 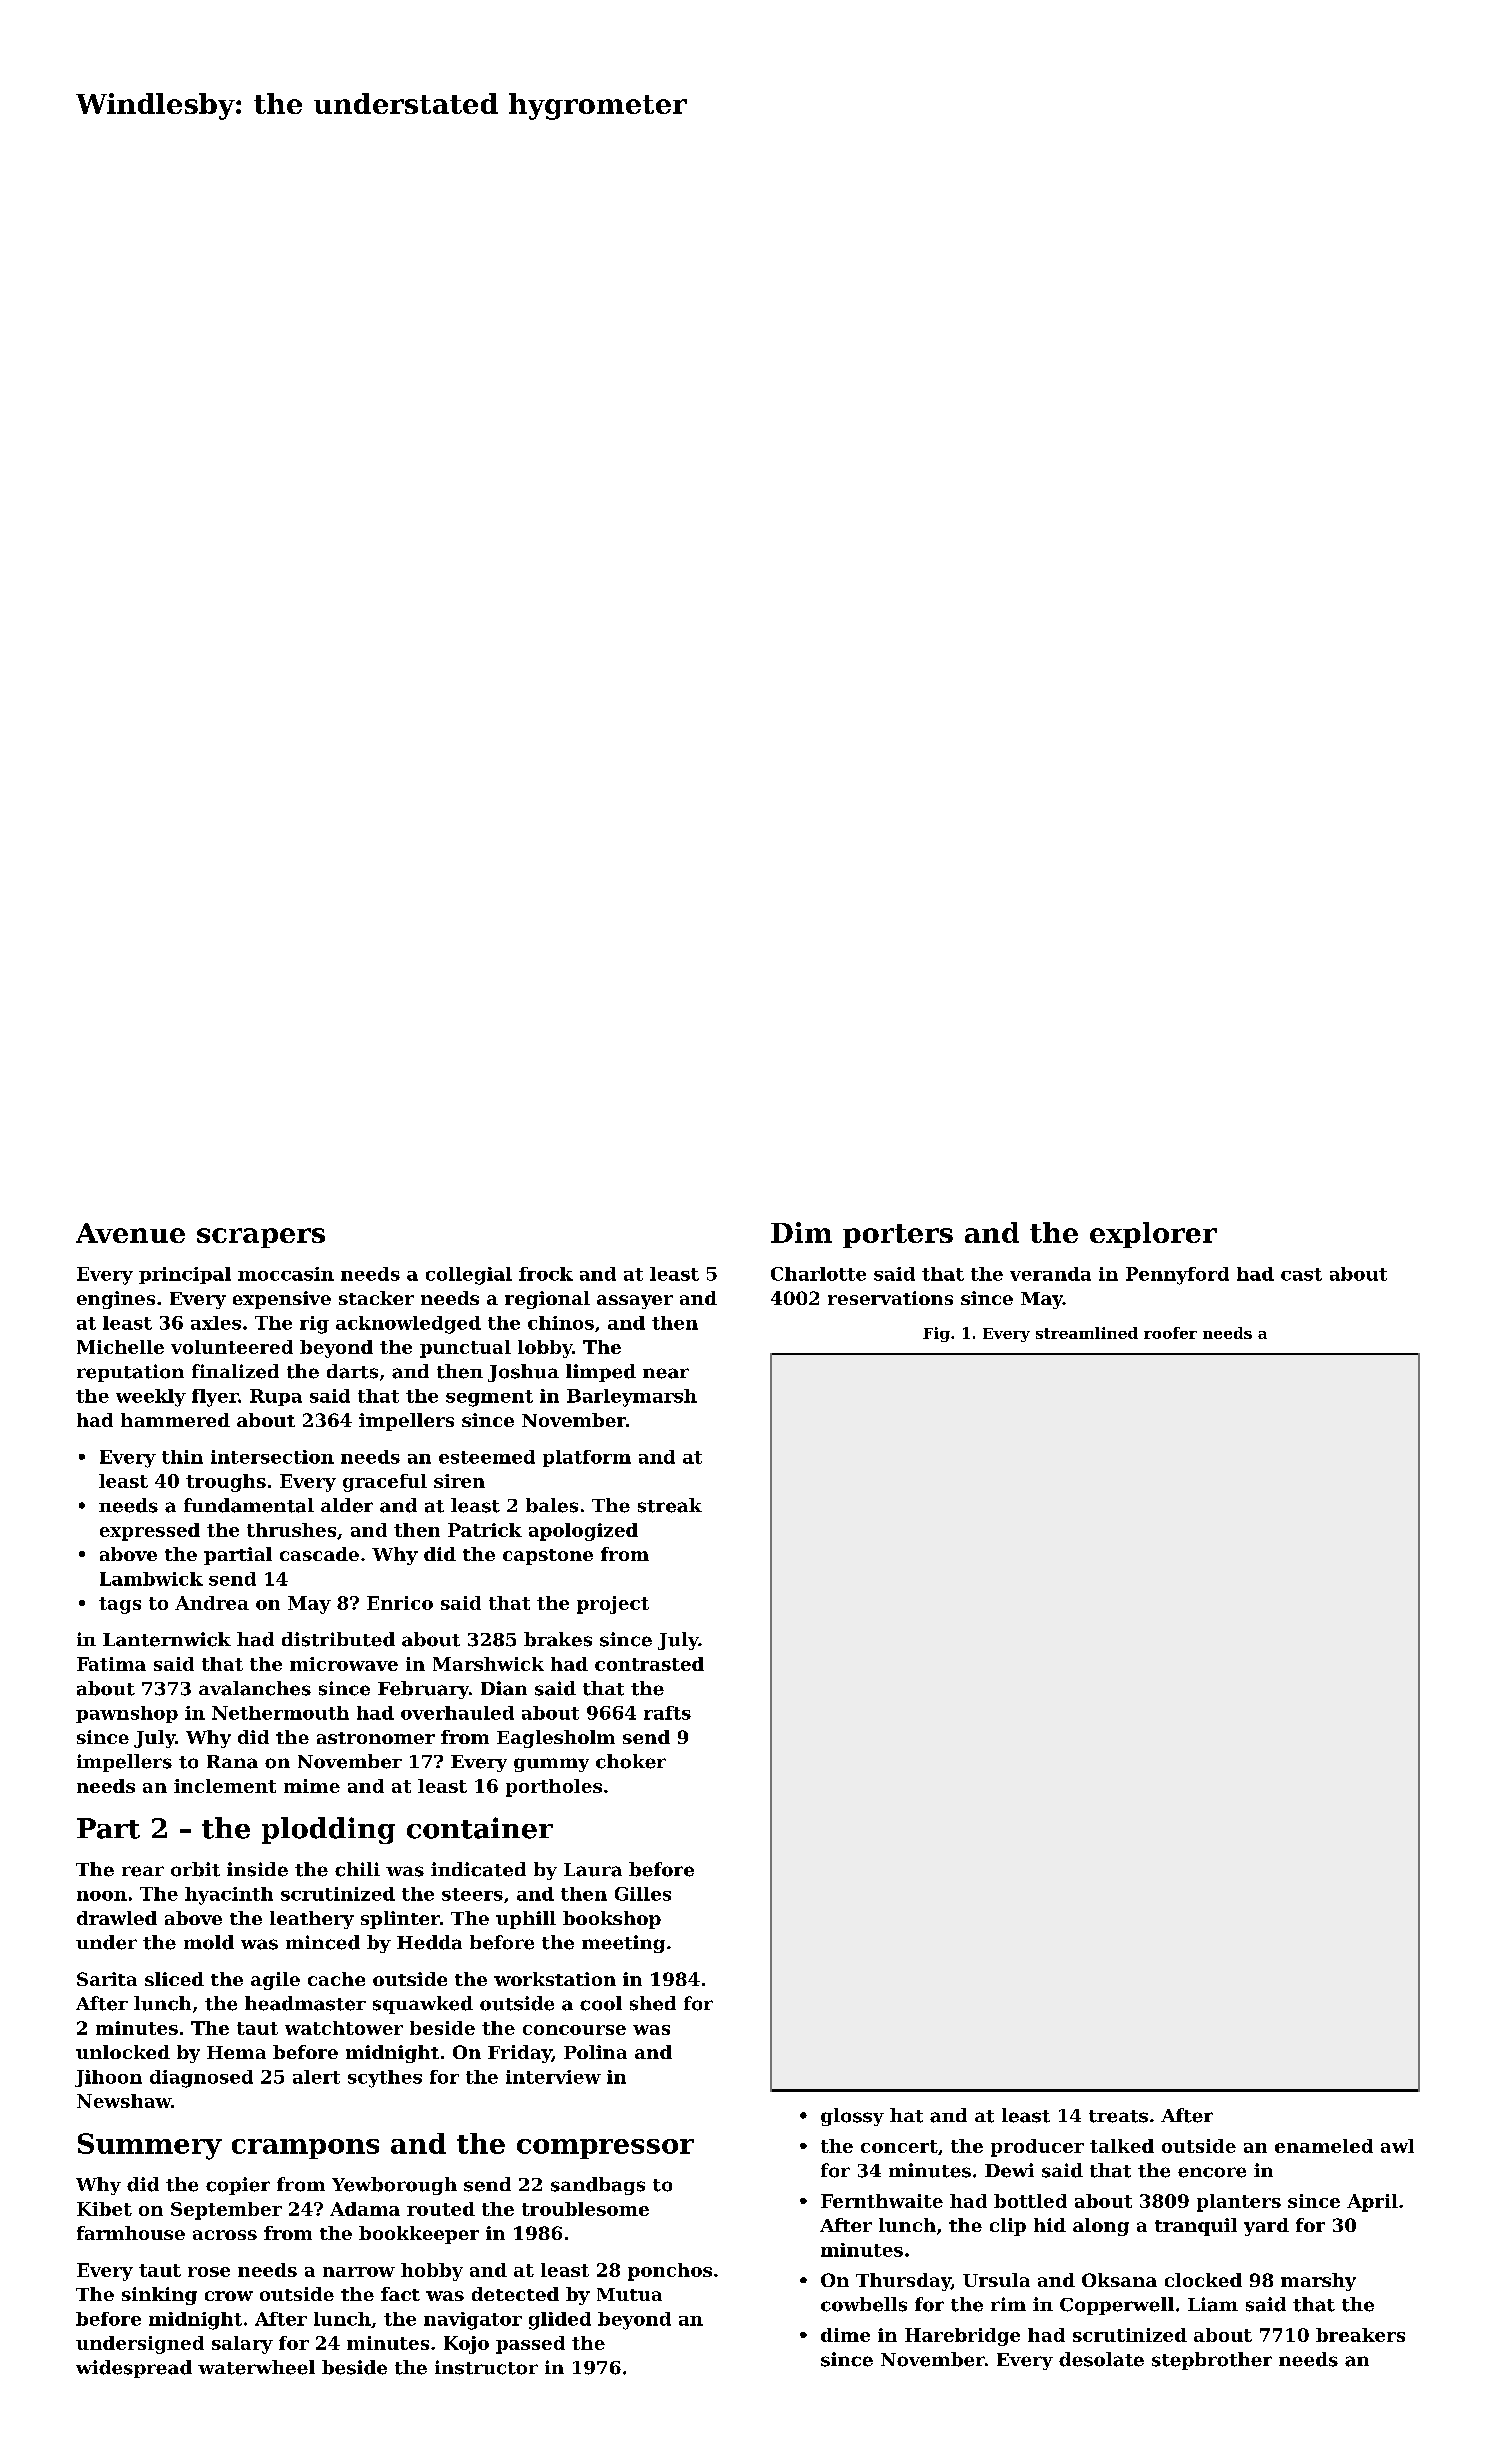 I want to click on breakers, so click(x=1360, y=2335).
